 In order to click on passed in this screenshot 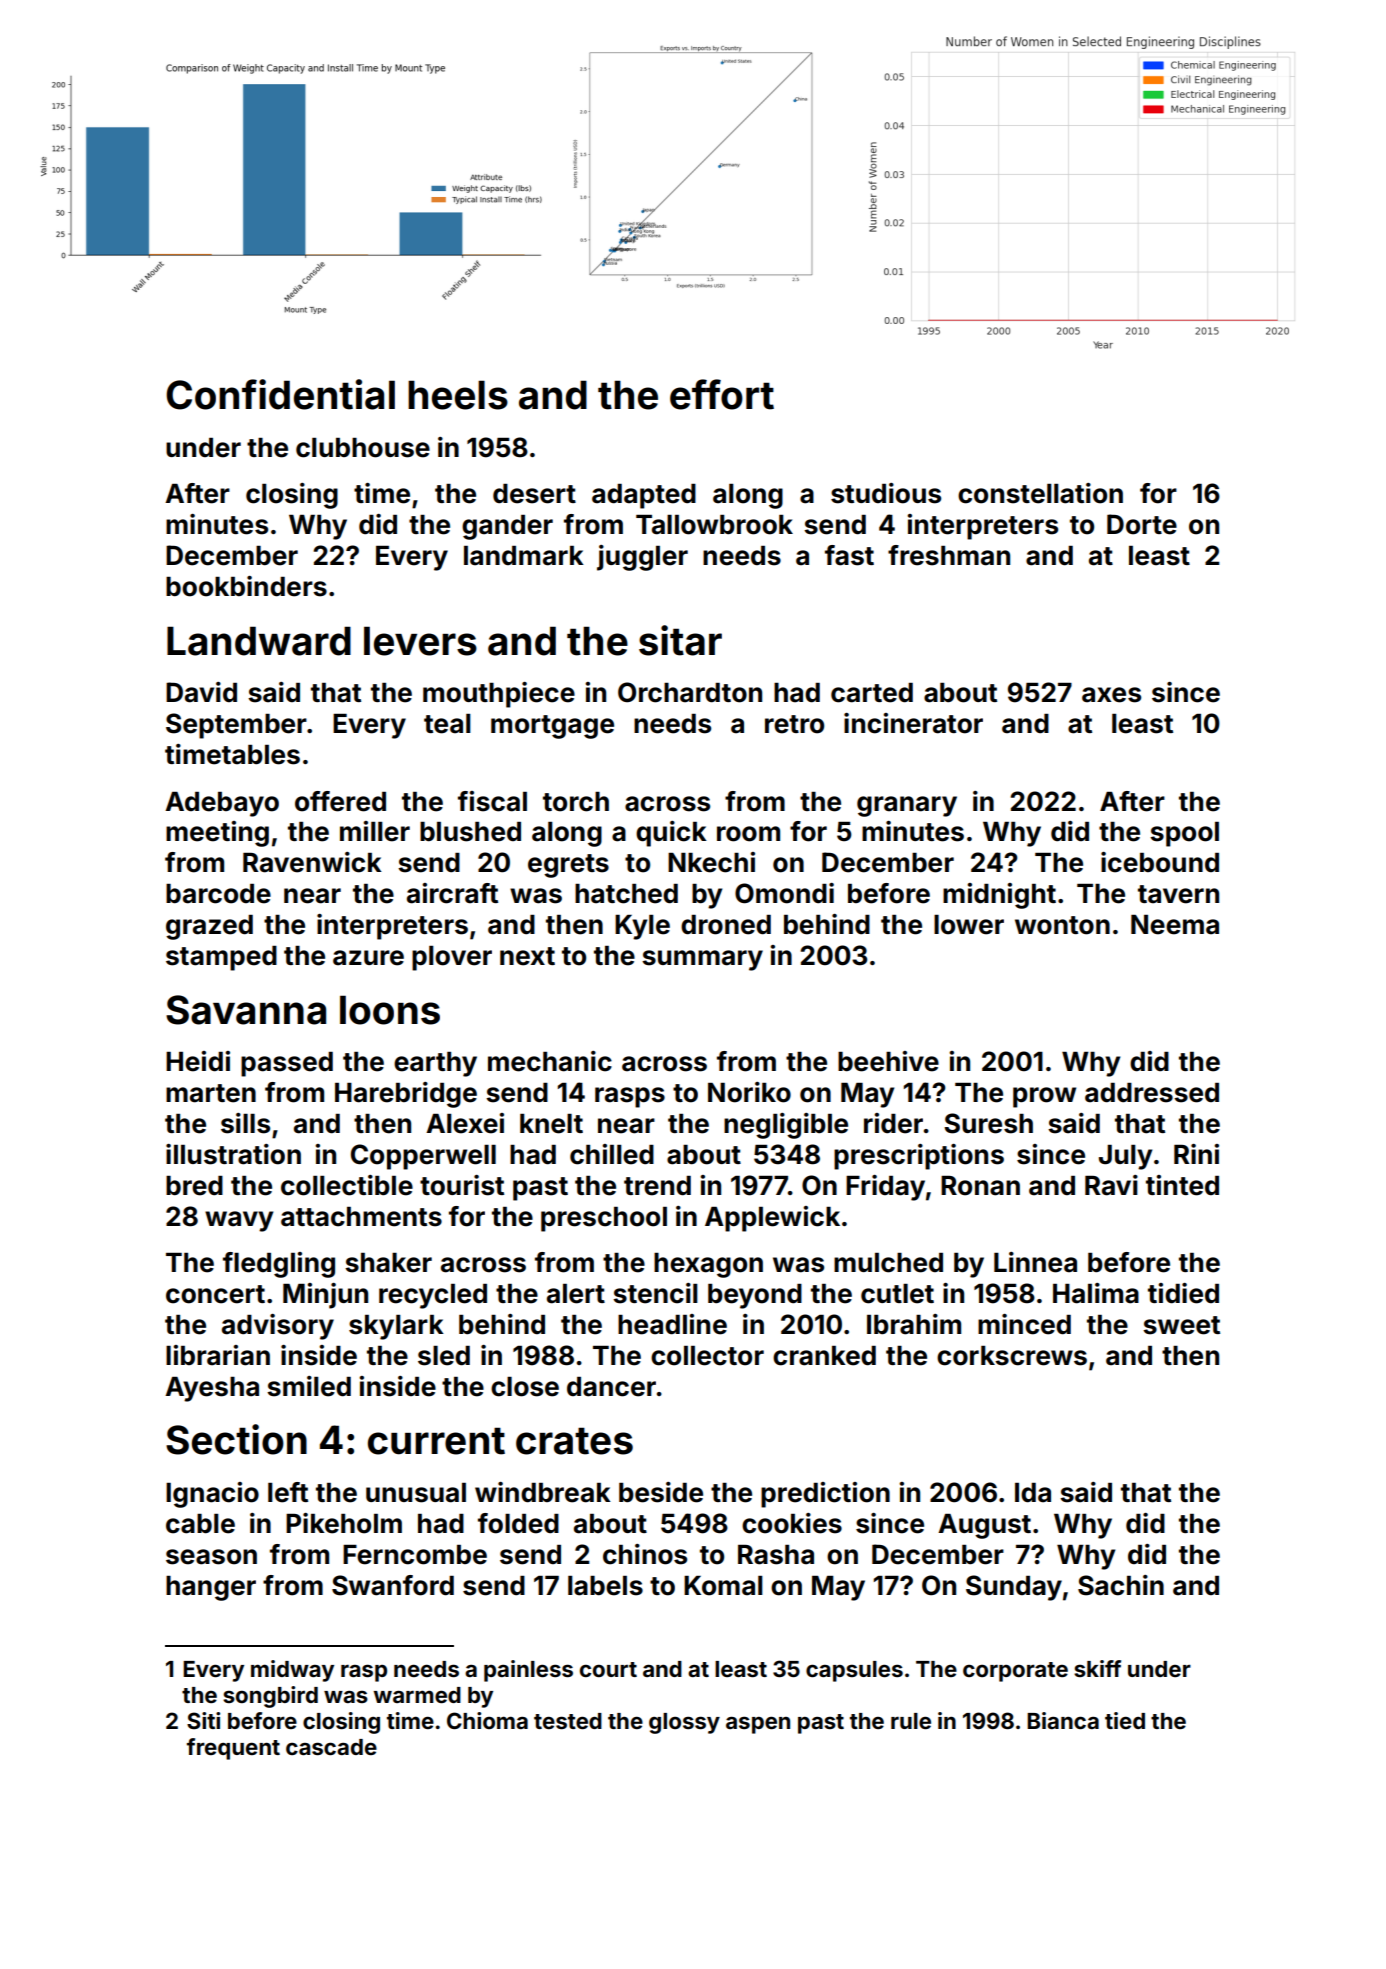, I will do `click(287, 1064)`.
